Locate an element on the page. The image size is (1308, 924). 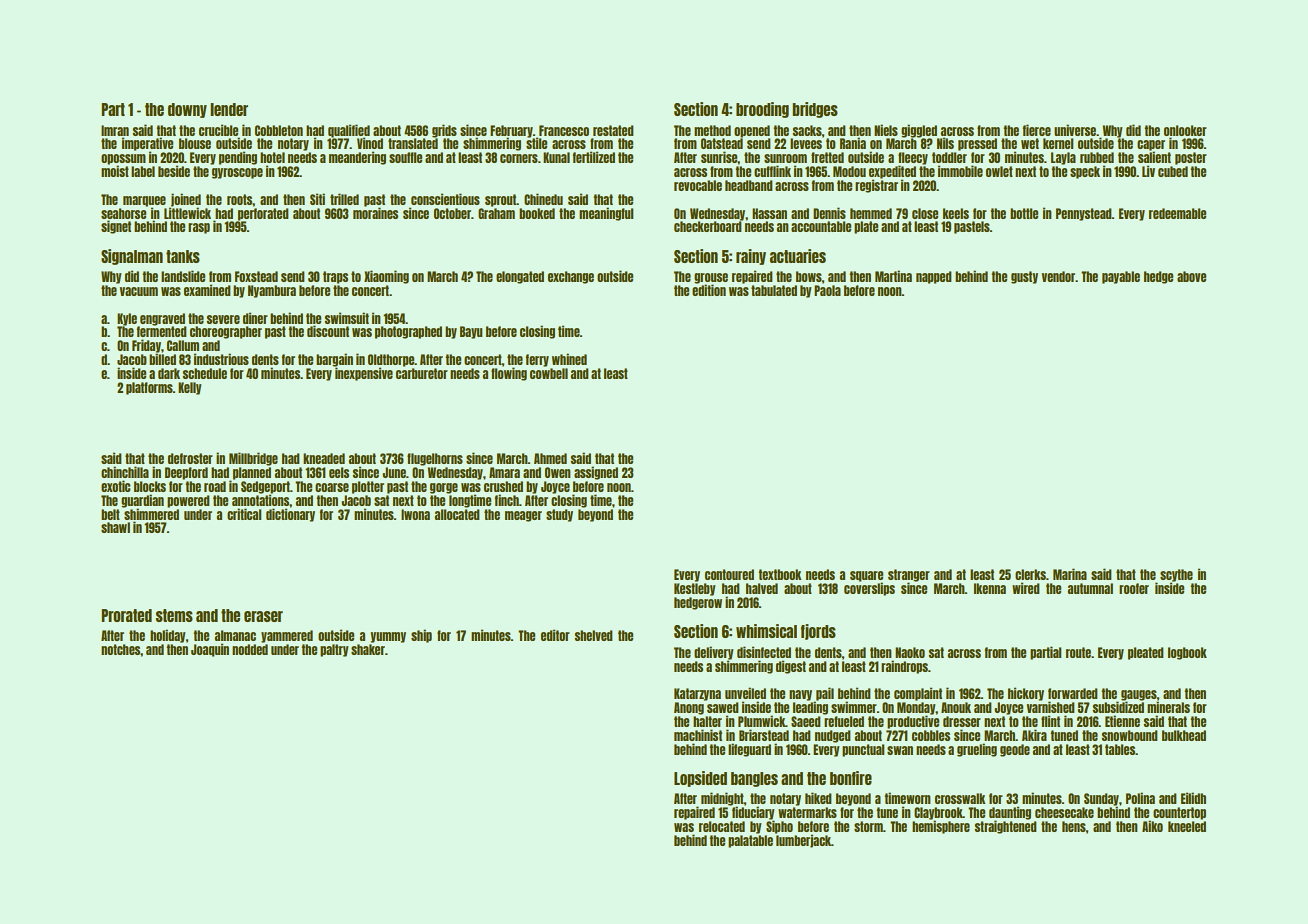
assigned is located at coordinates (596, 473).
